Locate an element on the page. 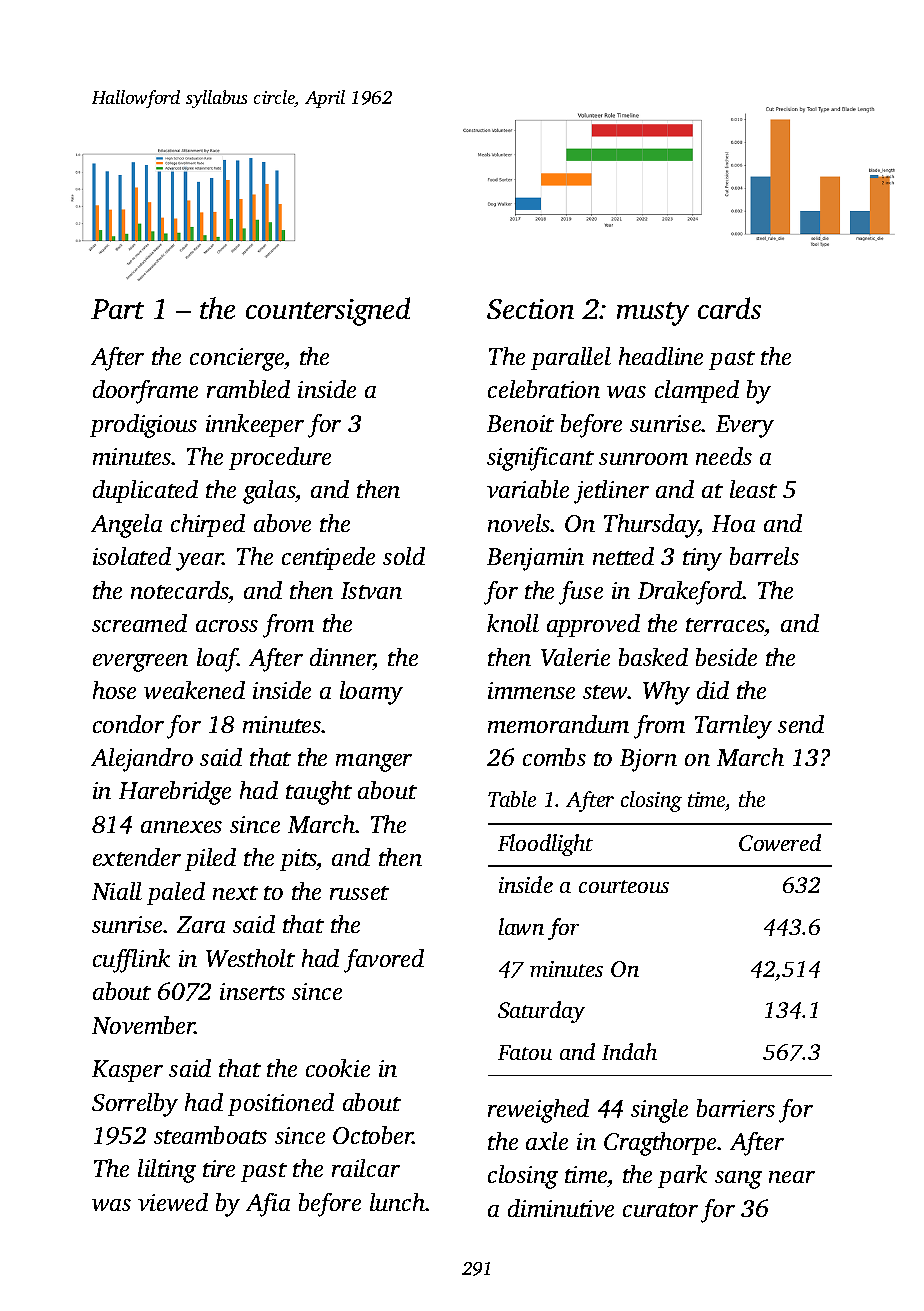  tiny is located at coordinates (702, 559).
